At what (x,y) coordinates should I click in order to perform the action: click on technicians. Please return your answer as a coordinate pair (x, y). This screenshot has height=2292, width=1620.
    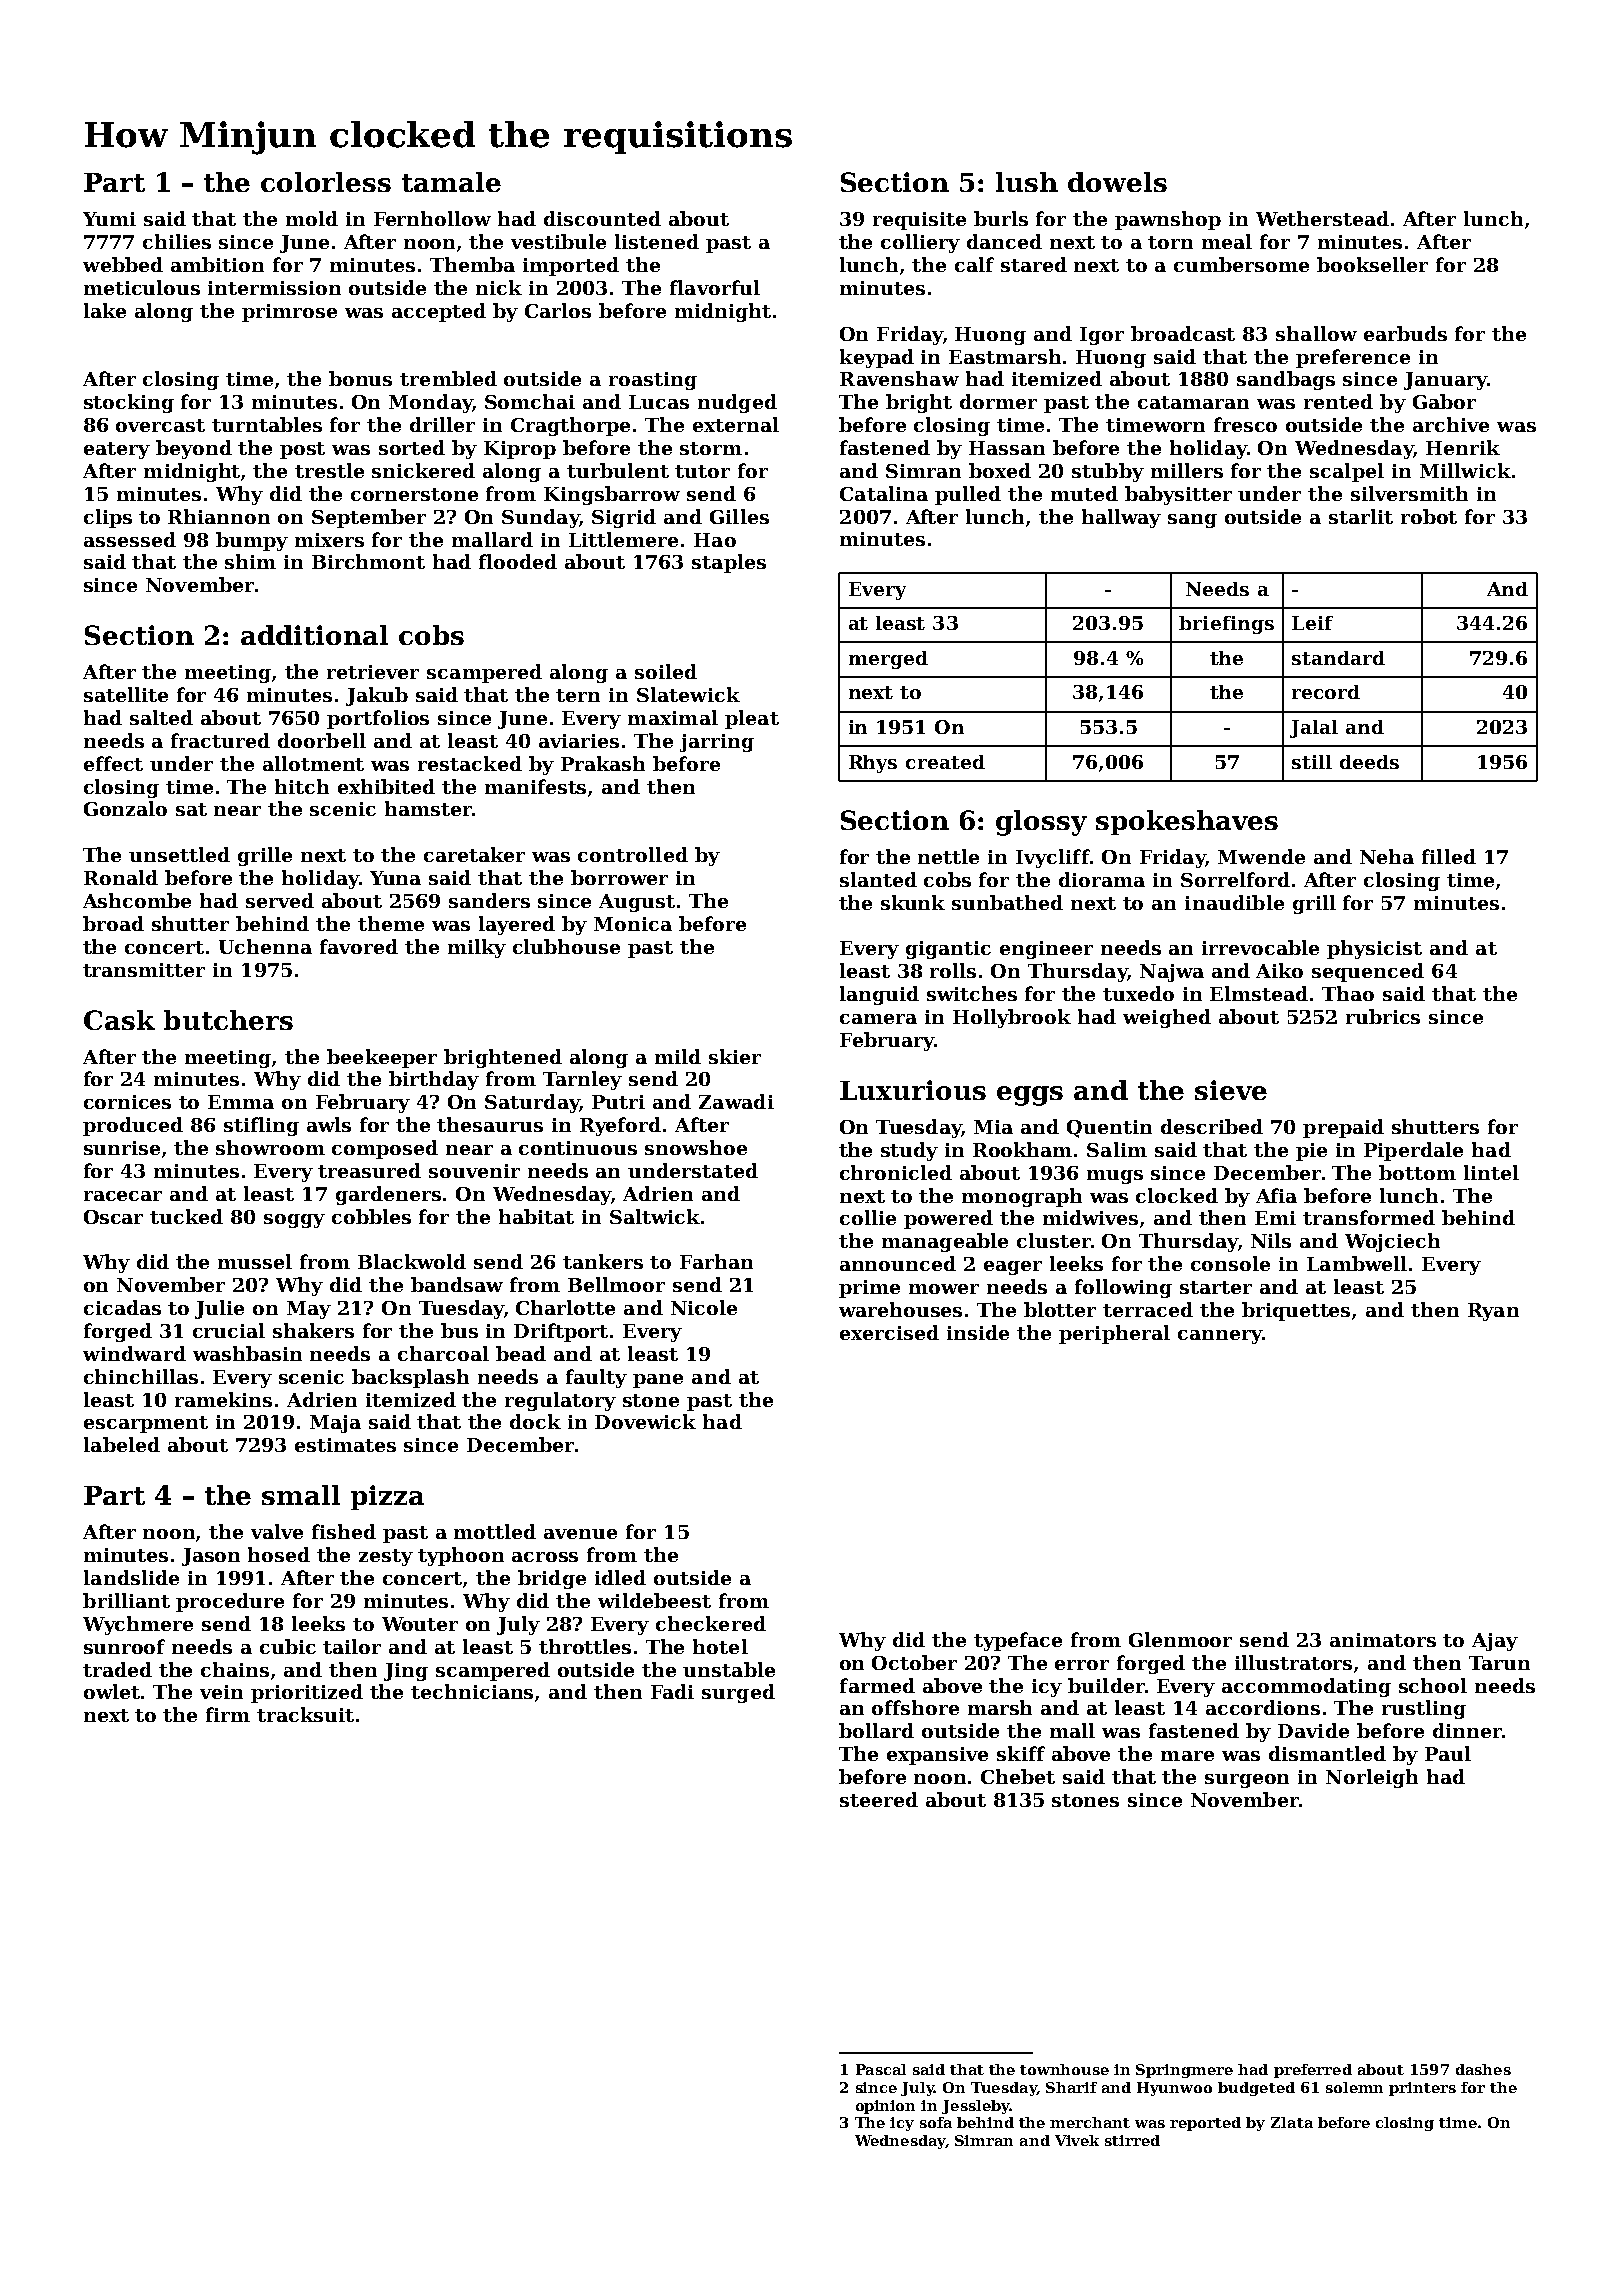
    Looking at the image, I should click on (472, 1691).
